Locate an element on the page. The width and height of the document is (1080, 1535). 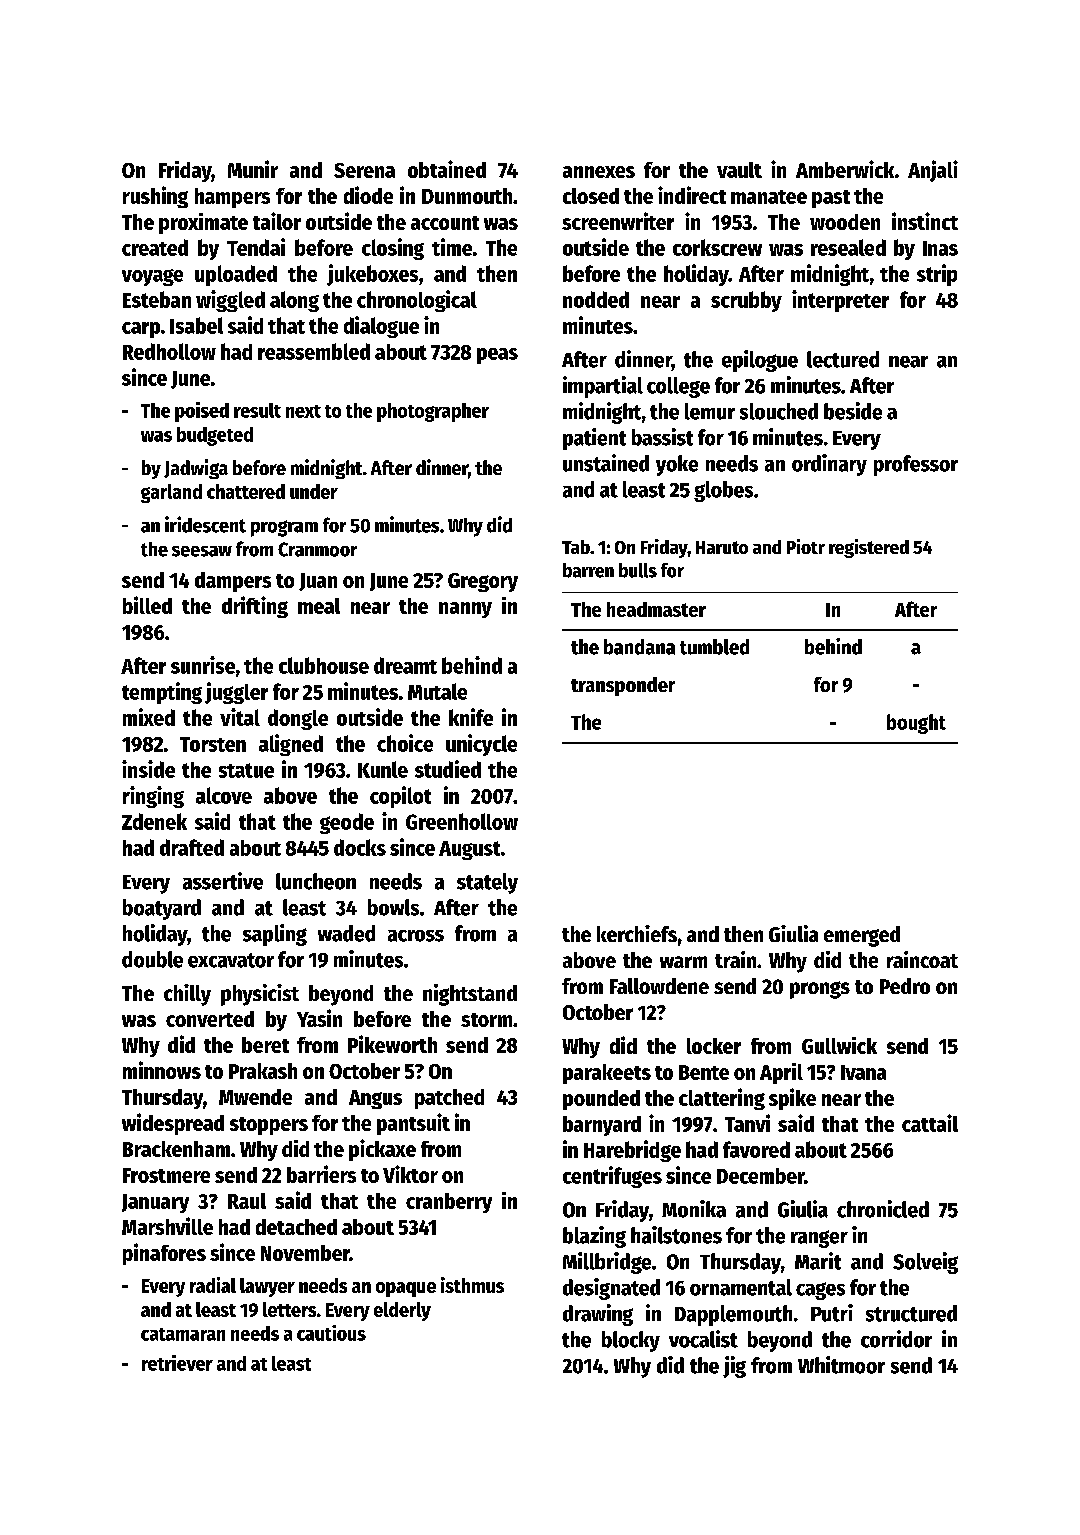
Yasin is located at coordinates (319, 1018).
